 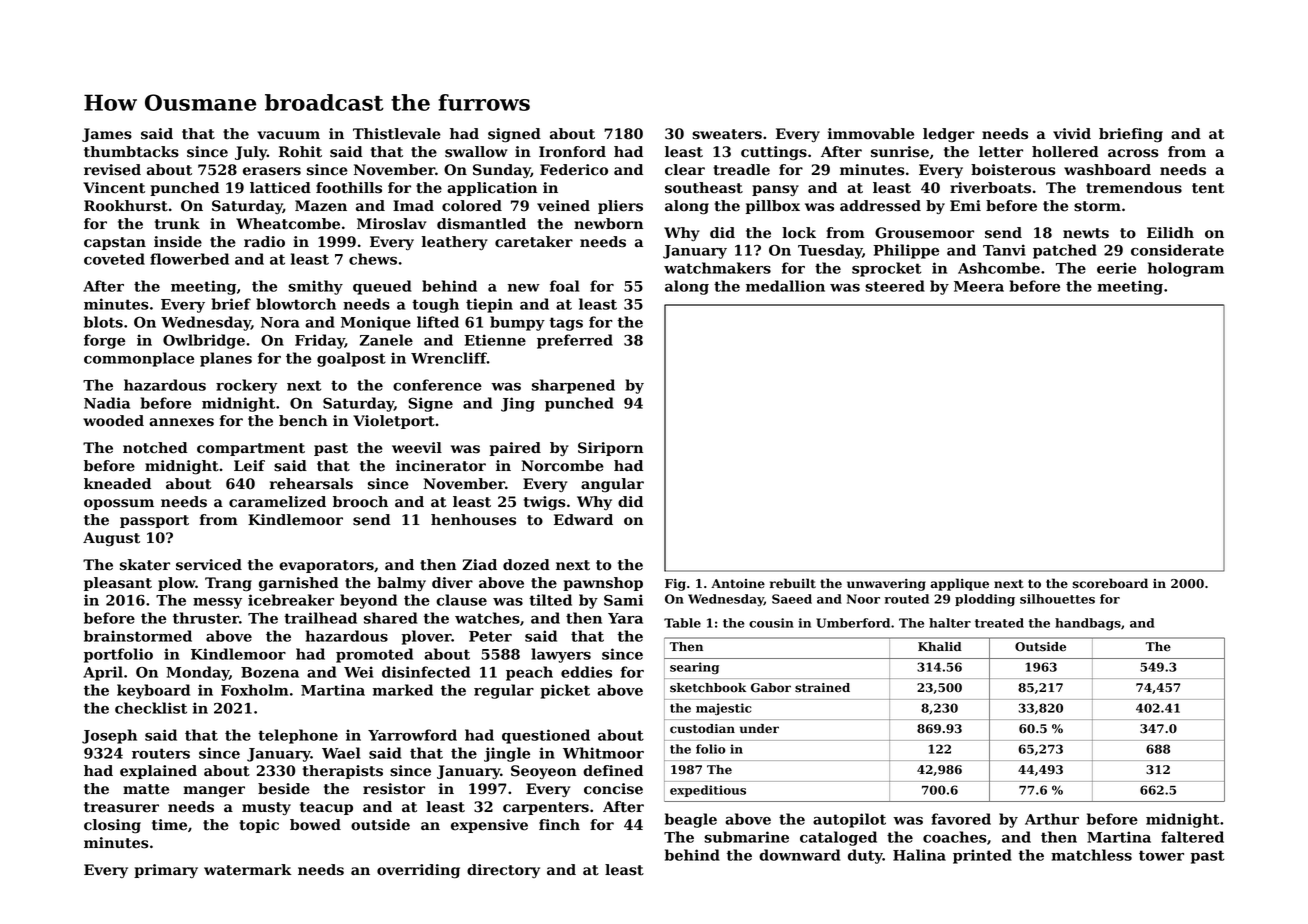 I want to click on scoreboard, so click(x=1110, y=583).
